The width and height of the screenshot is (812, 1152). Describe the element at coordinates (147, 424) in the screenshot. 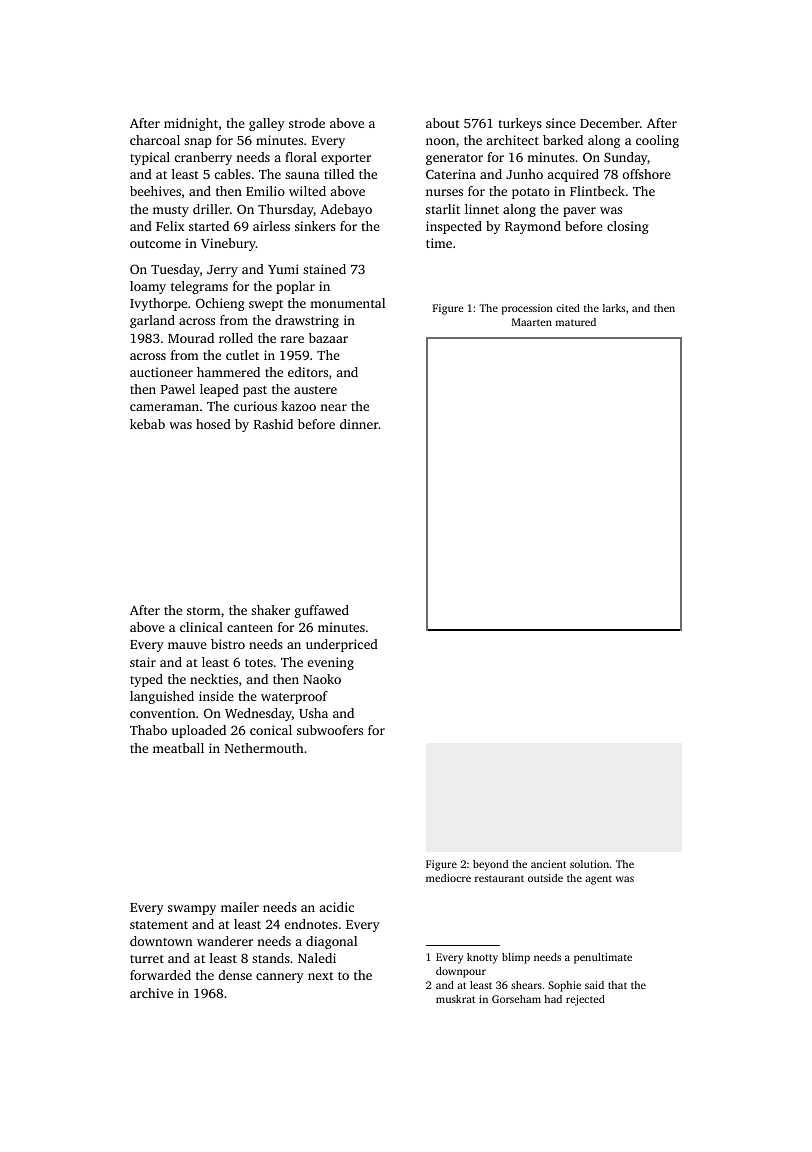

I see `kebab` at that location.
